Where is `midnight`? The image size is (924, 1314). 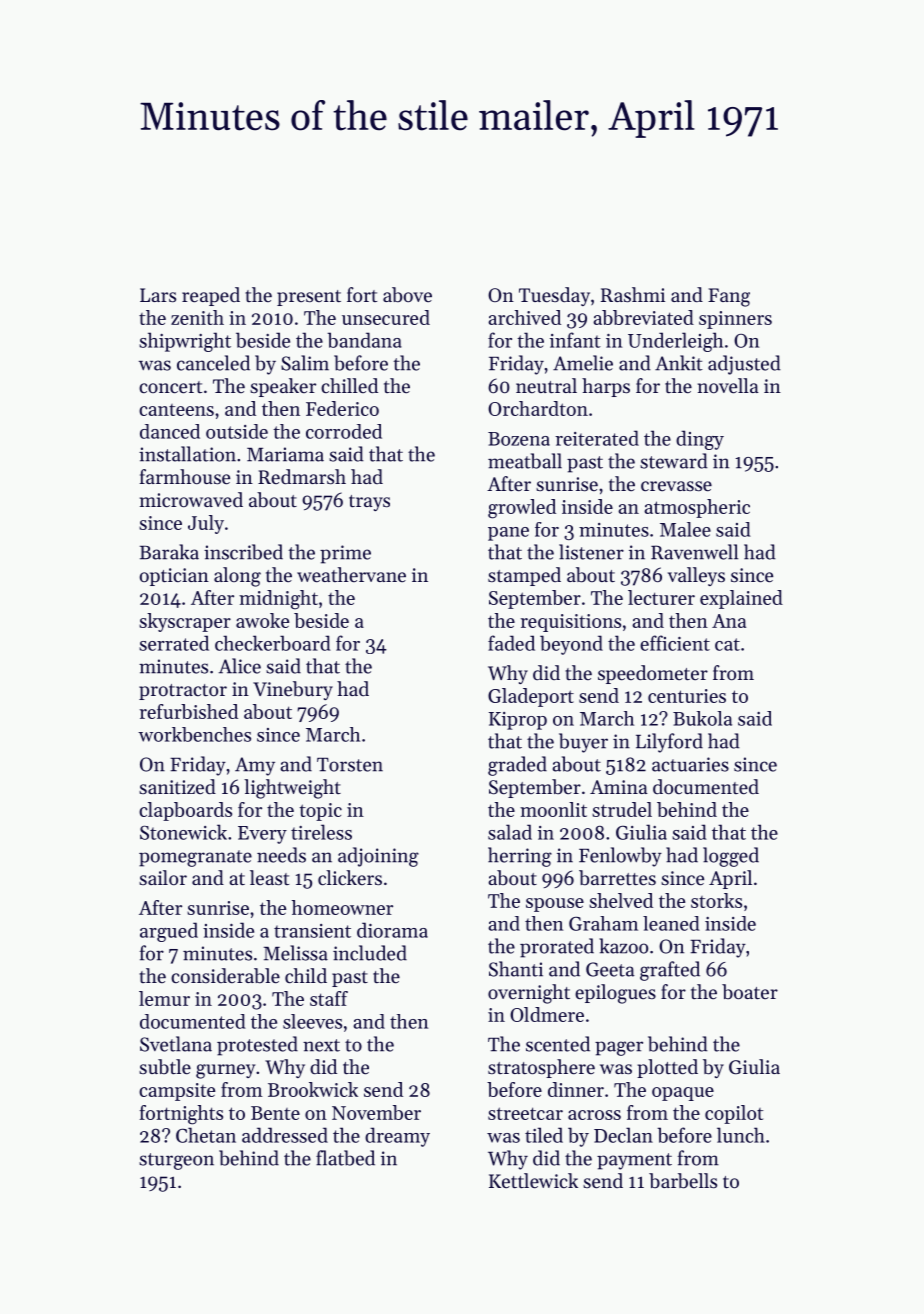 midnight is located at coordinates (278, 600).
